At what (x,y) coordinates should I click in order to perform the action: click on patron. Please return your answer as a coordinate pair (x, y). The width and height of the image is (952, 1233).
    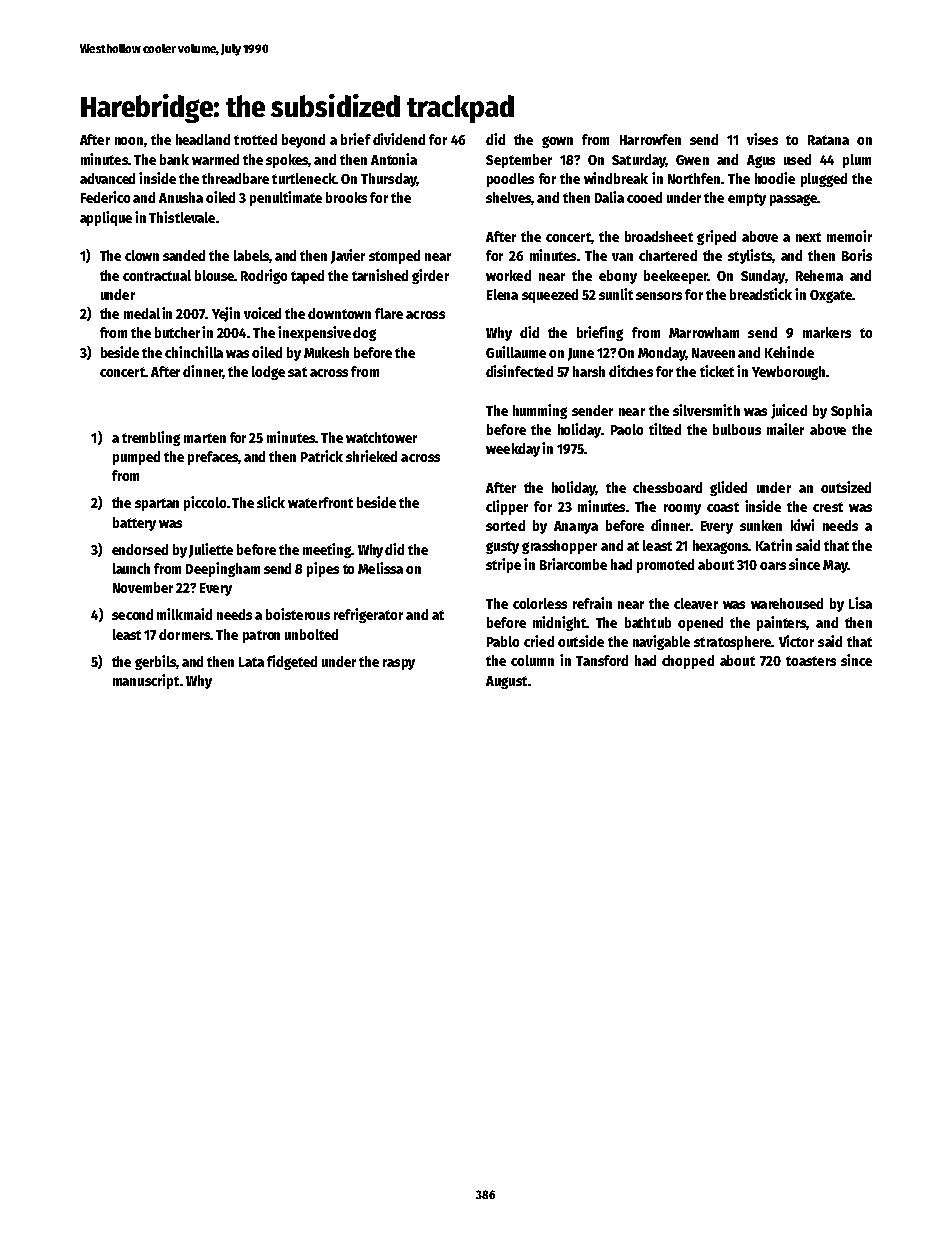
    Looking at the image, I should click on (261, 636).
